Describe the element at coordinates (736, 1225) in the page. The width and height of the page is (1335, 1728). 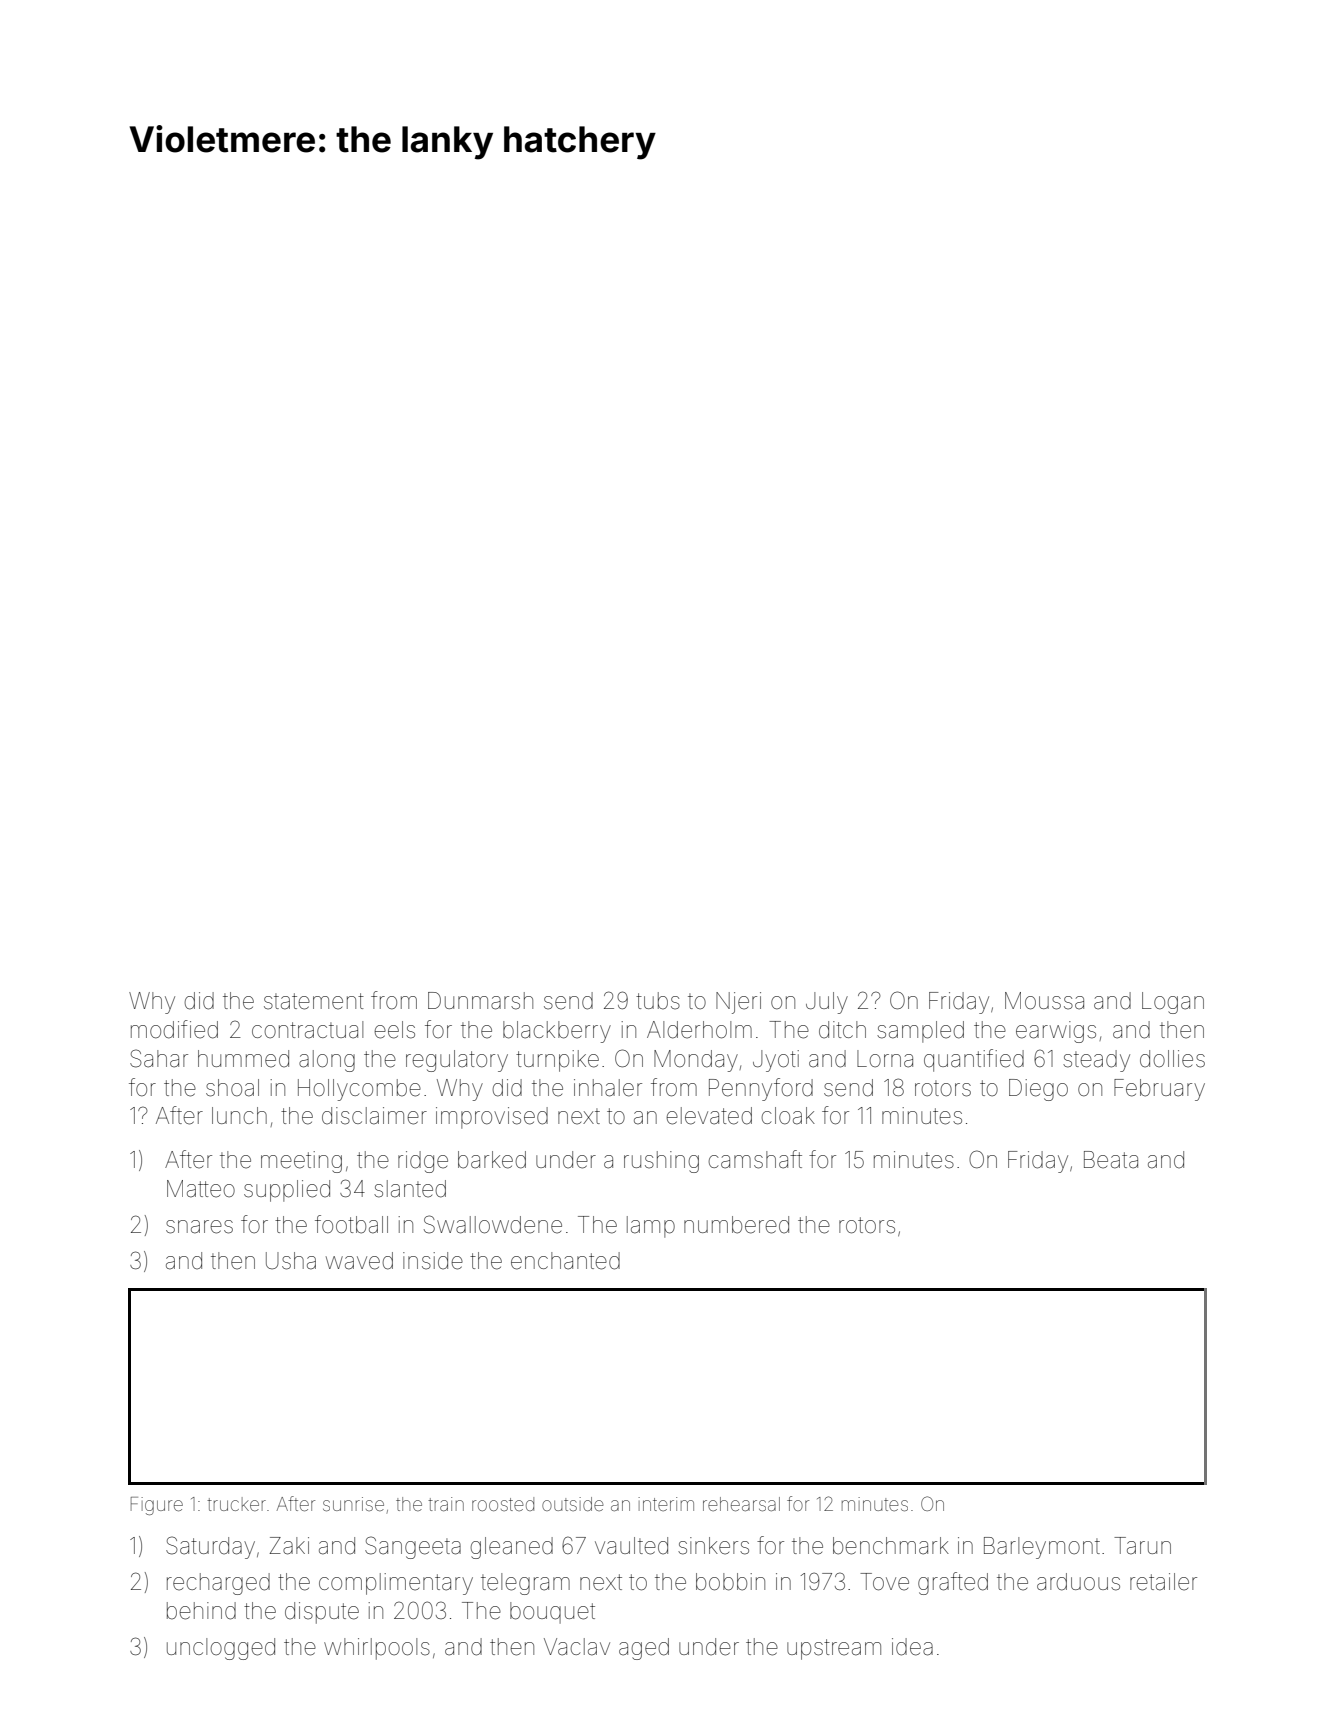
I see `numbered` at that location.
